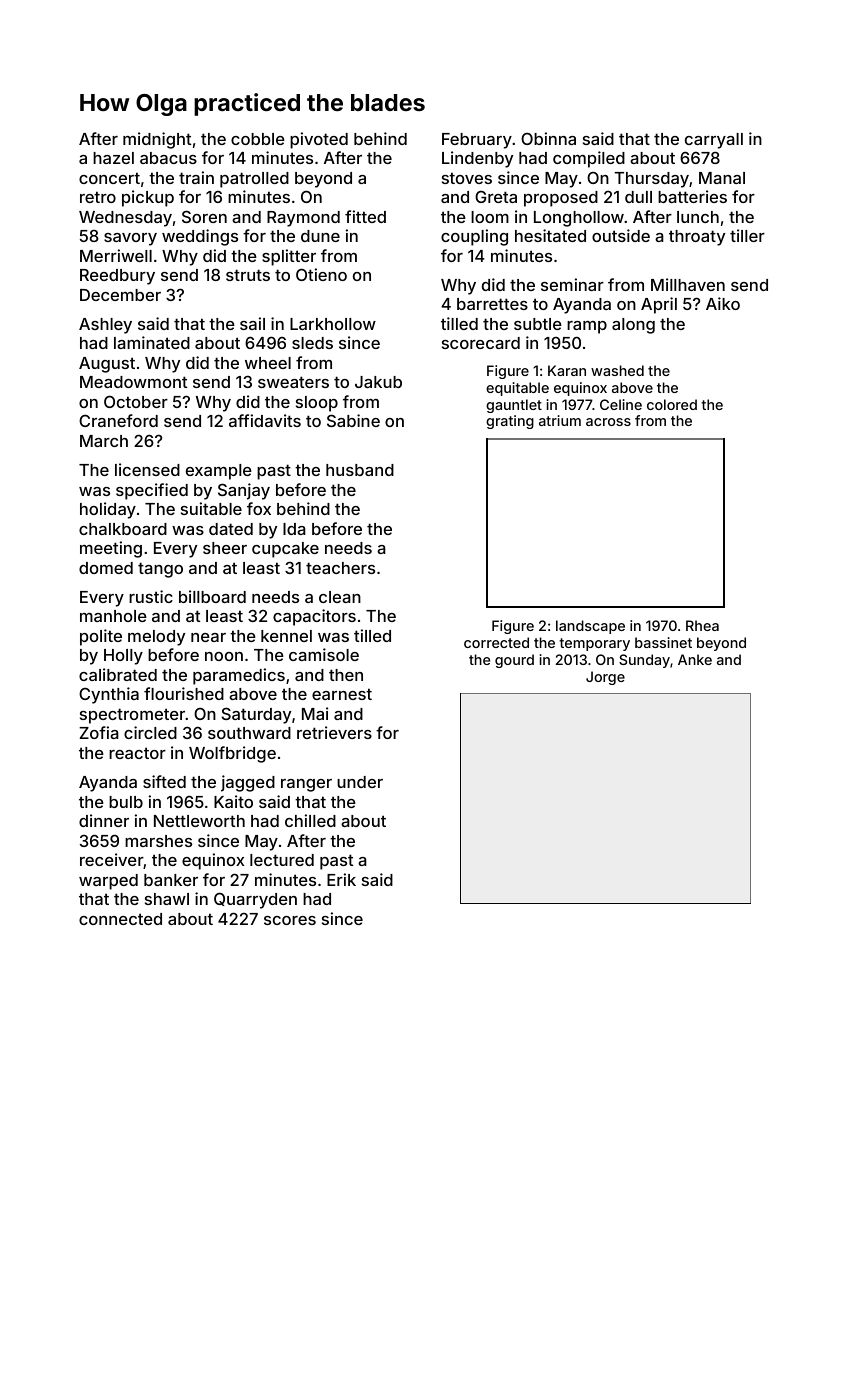 This screenshot has height=1400, width=849. What do you see at coordinates (341, 879) in the screenshot?
I see `Erik` at bounding box center [341, 879].
